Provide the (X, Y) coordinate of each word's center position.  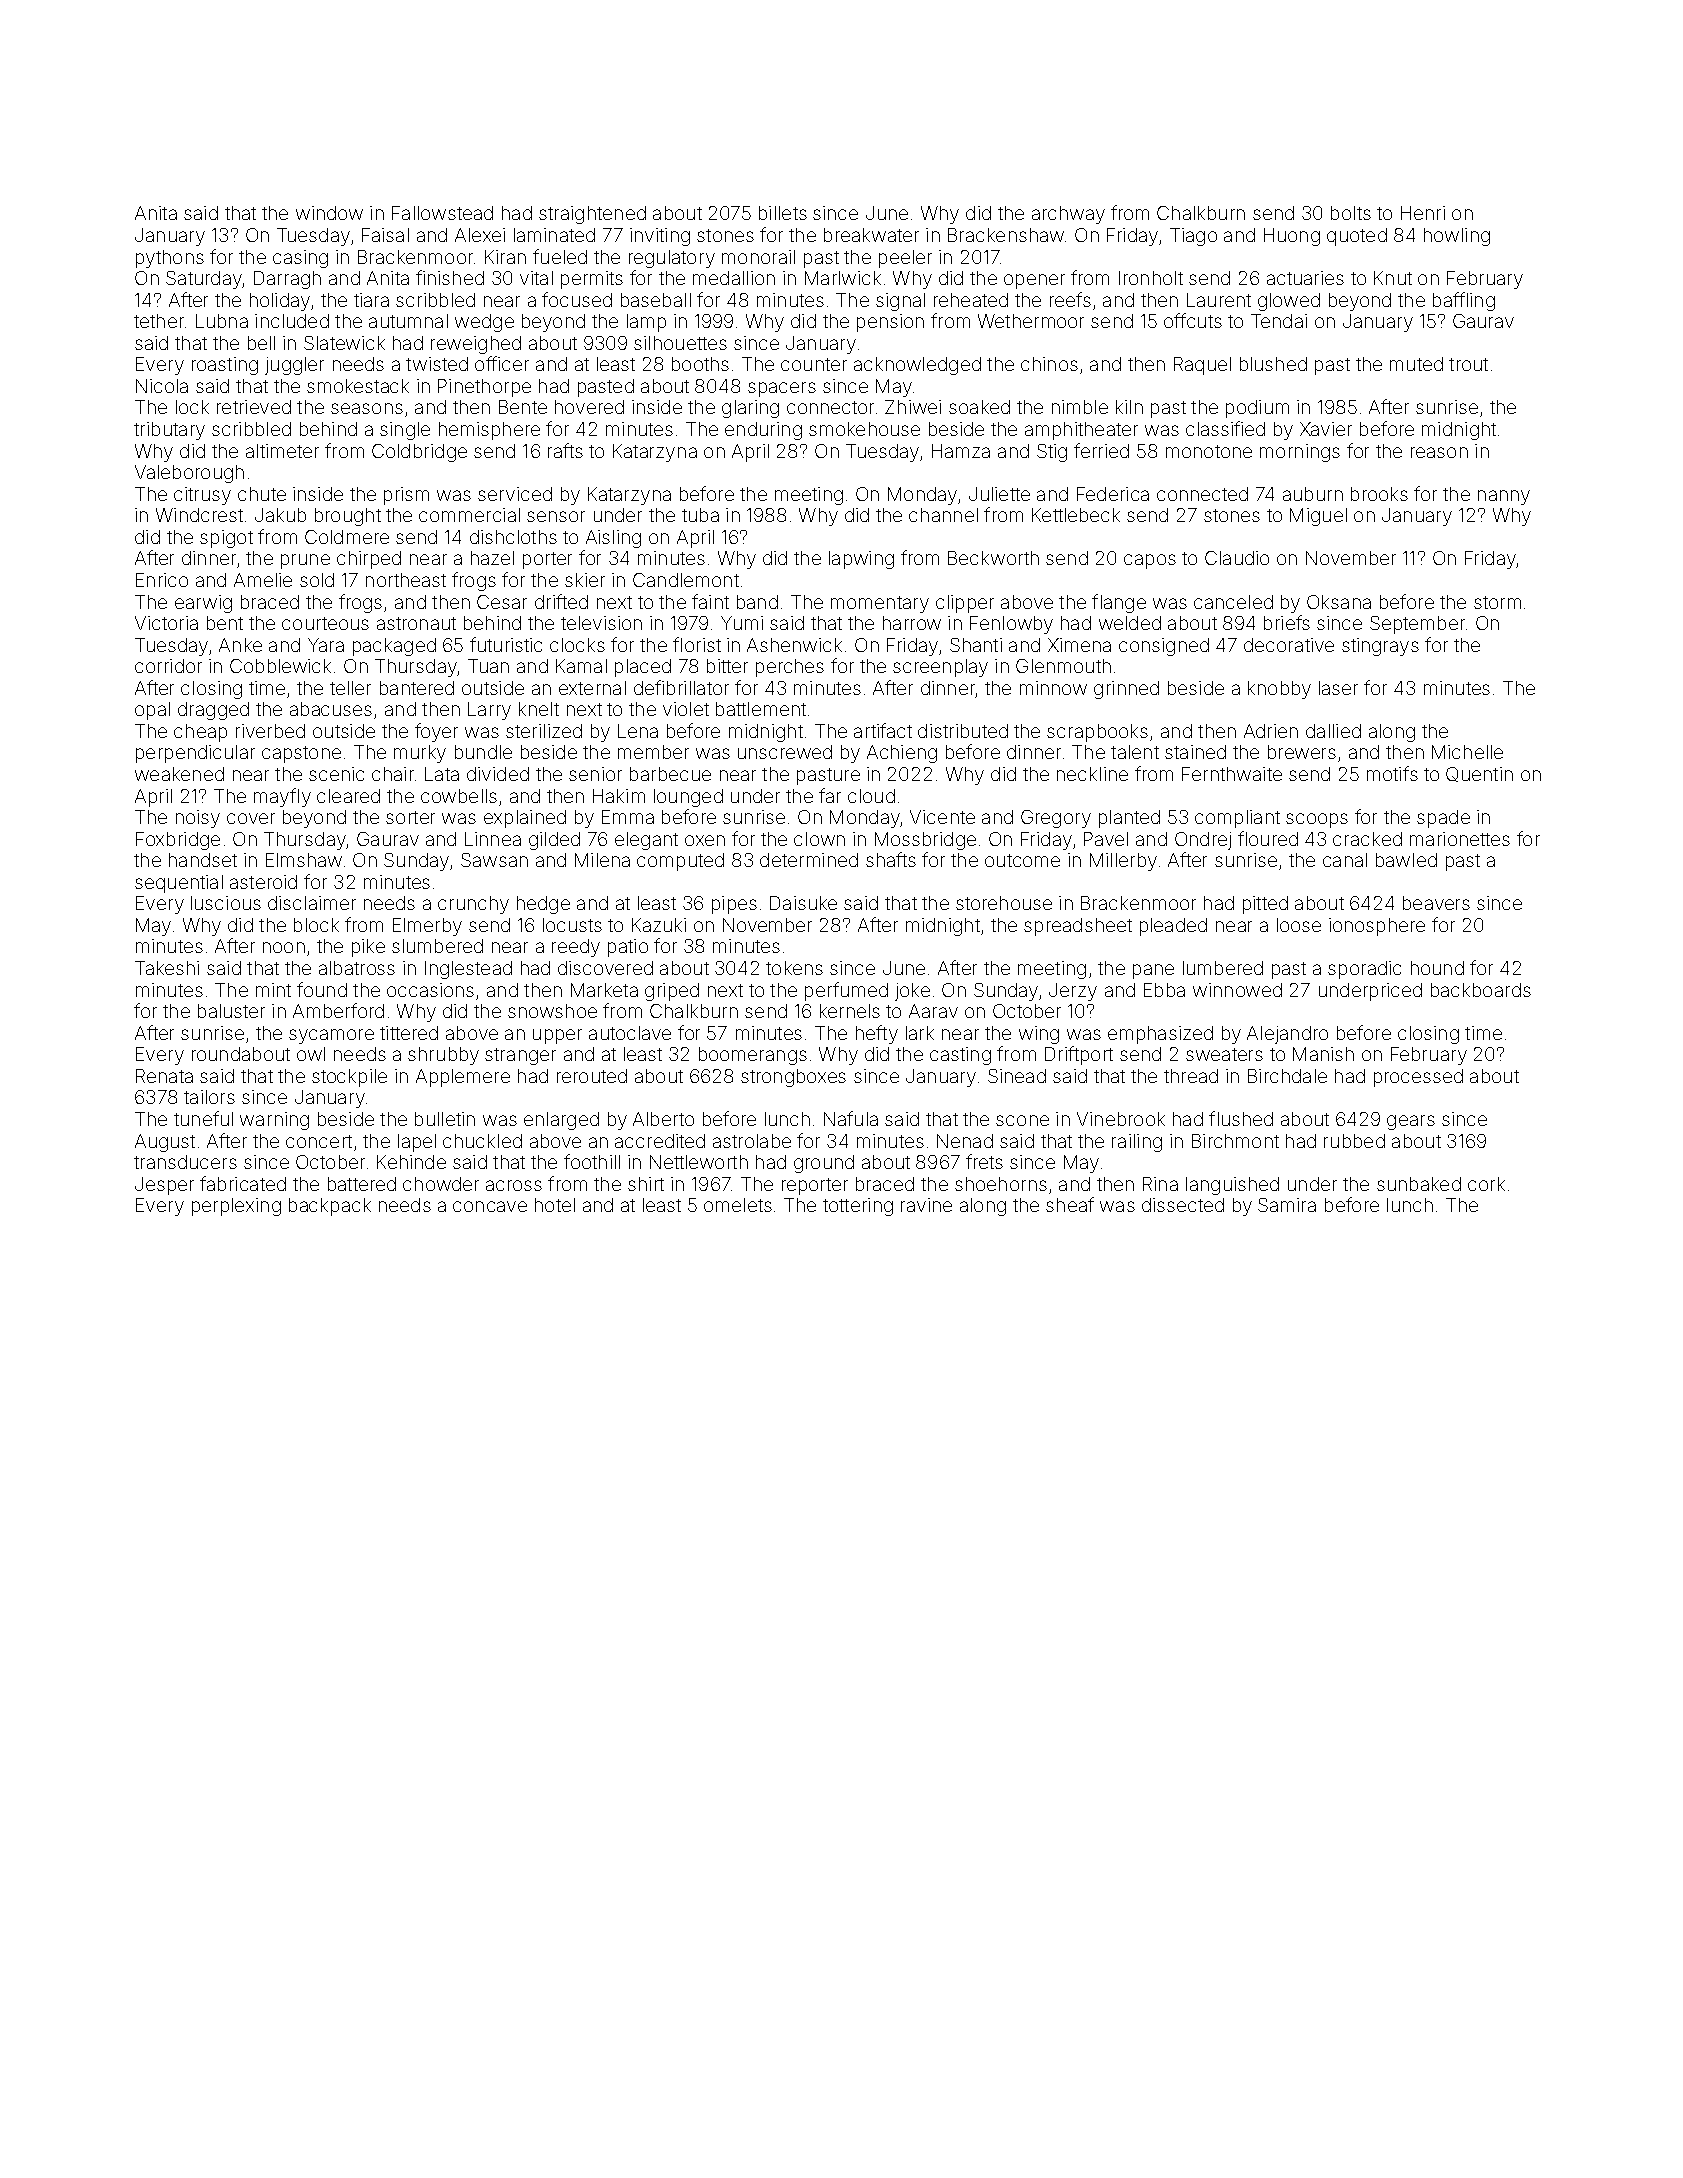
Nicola (162, 386)
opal (152, 711)
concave (490, 1206)
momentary (880, 604)
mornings (1300, 453)
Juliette (999, 494)
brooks (1379, 494)
